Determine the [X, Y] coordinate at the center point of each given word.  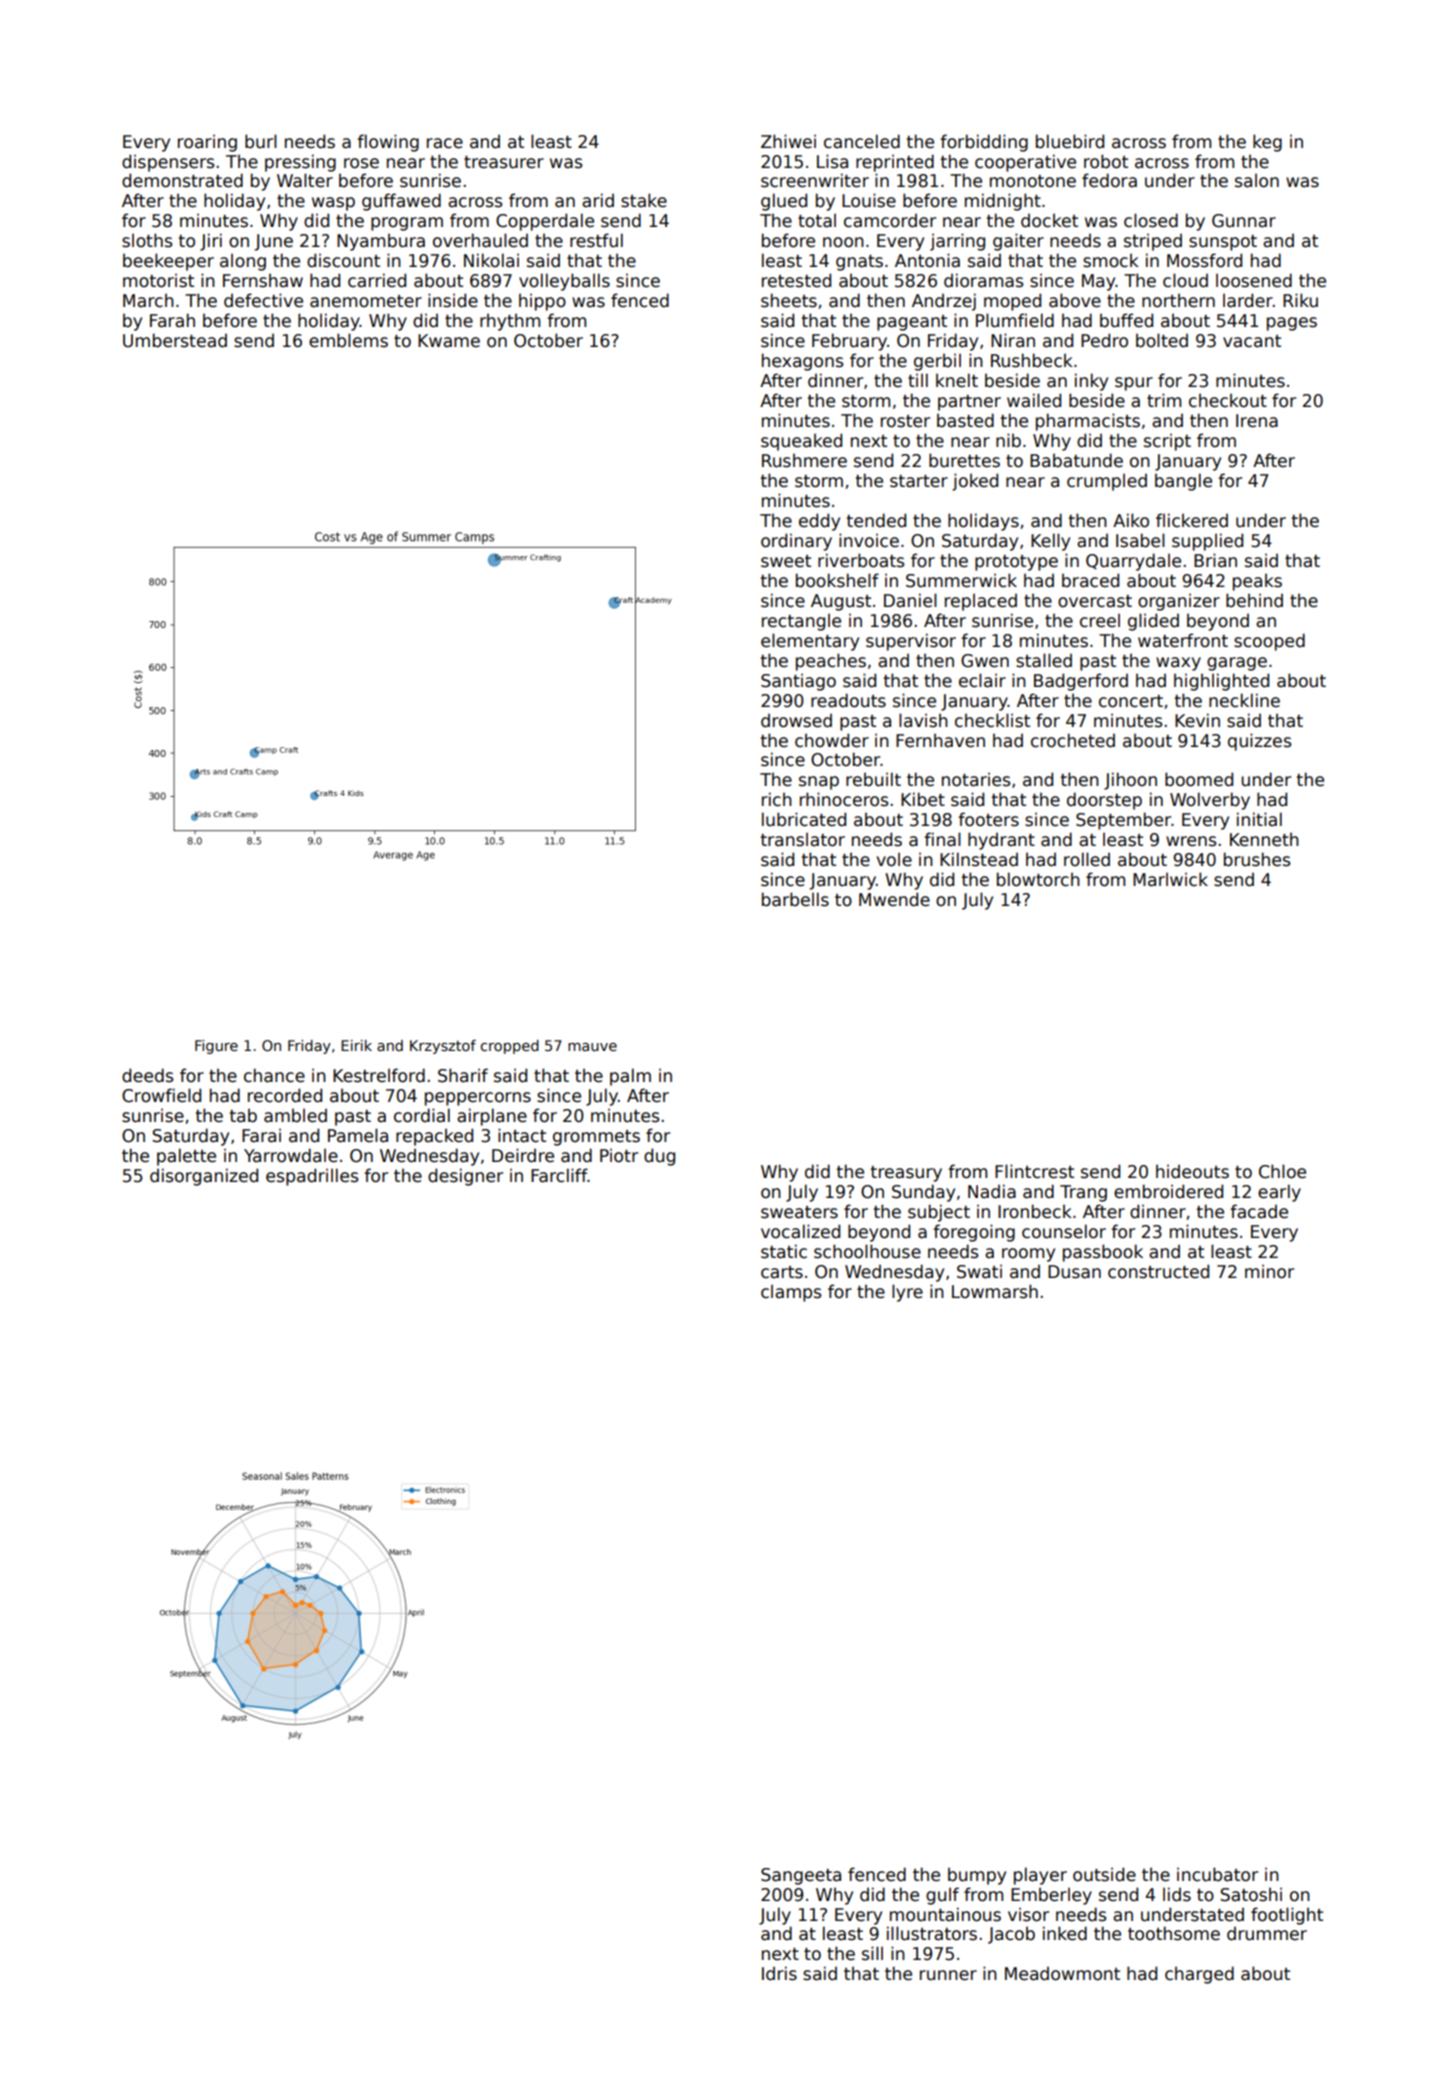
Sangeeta [801, 1876]
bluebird [1070, 141]
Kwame [449, 341]
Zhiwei [788, 141]
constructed [1158, 1271]
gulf [942, 1896]
